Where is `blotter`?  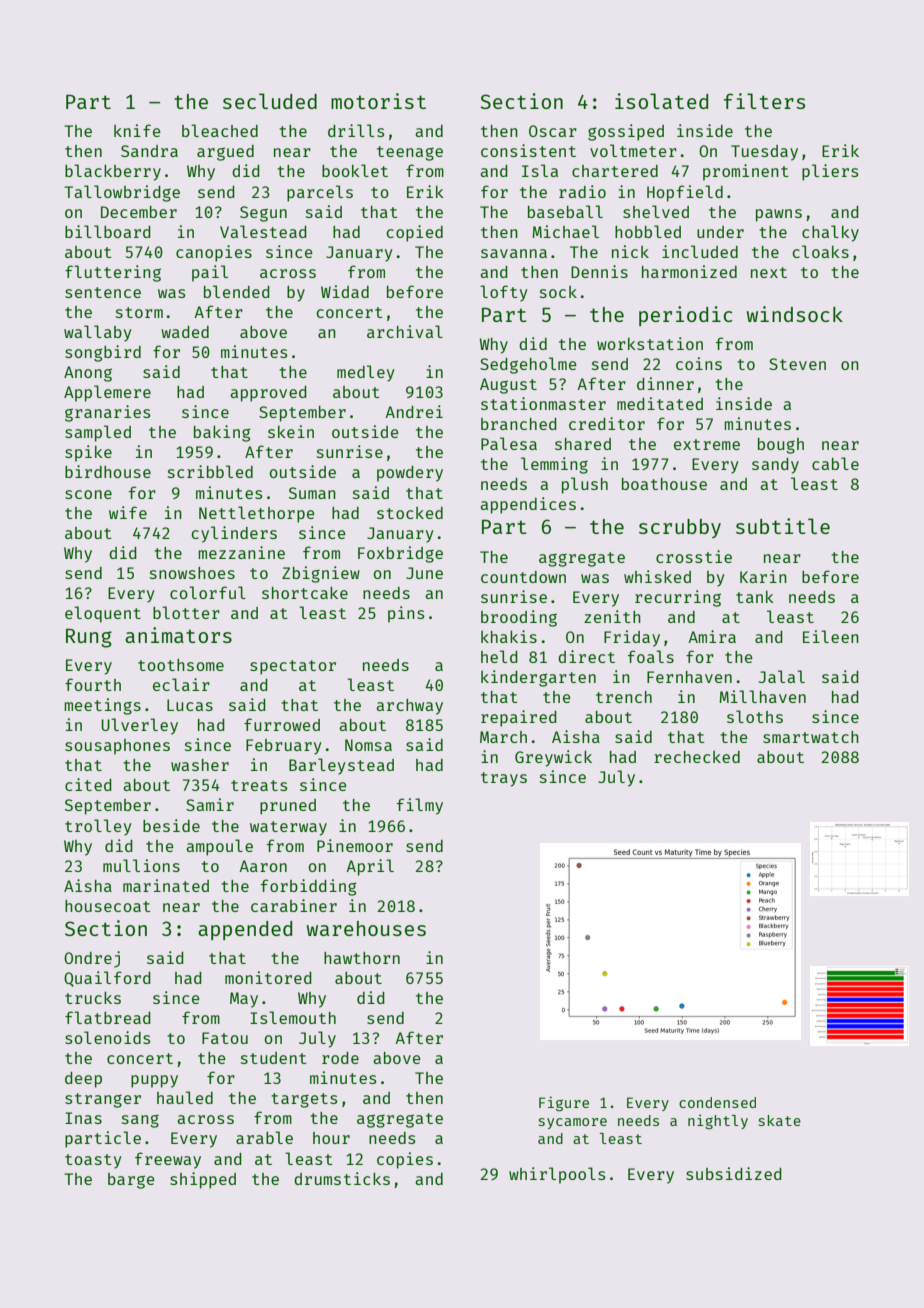
blotter is located at coordinates (186, 612).
